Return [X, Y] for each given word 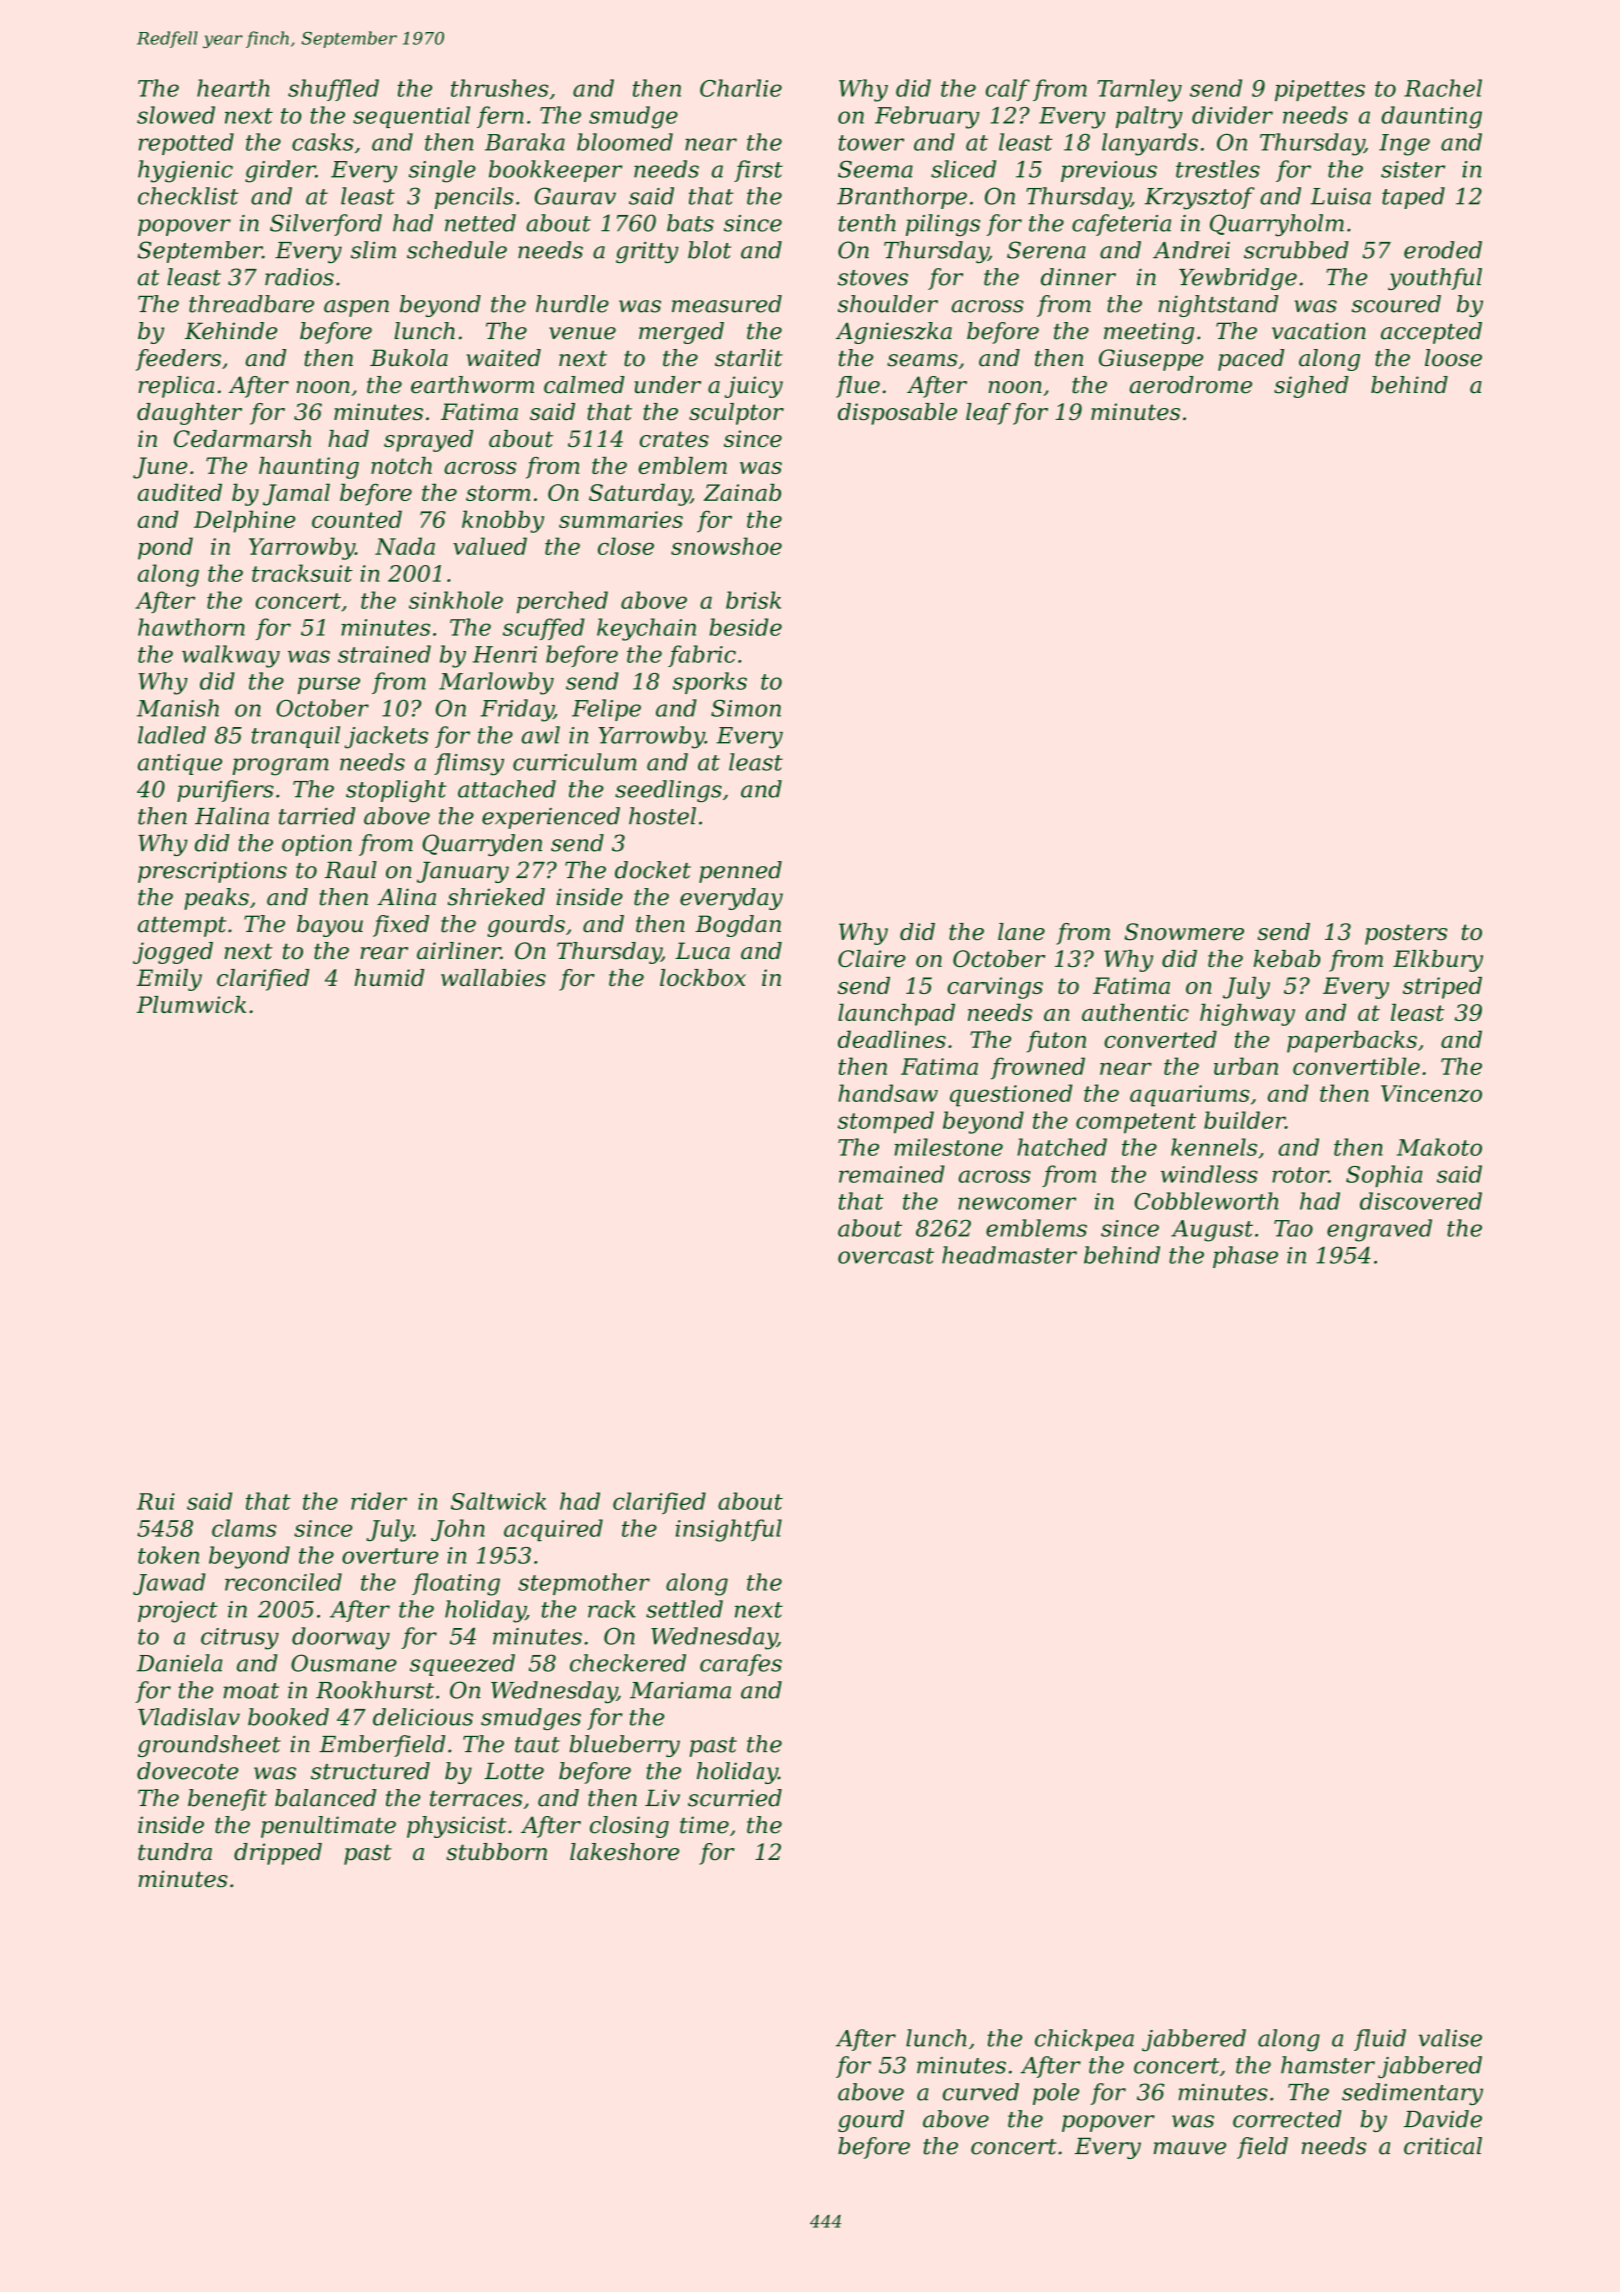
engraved [1379, 1230]
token [168, 1555]
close [626, 546]
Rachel [1443, 88]
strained [384, 654]
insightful [729, 1530]
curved [981, 2092]
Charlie [741, 88]
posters [1406, 934]
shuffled [333, 90]
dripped [278, 1854]
